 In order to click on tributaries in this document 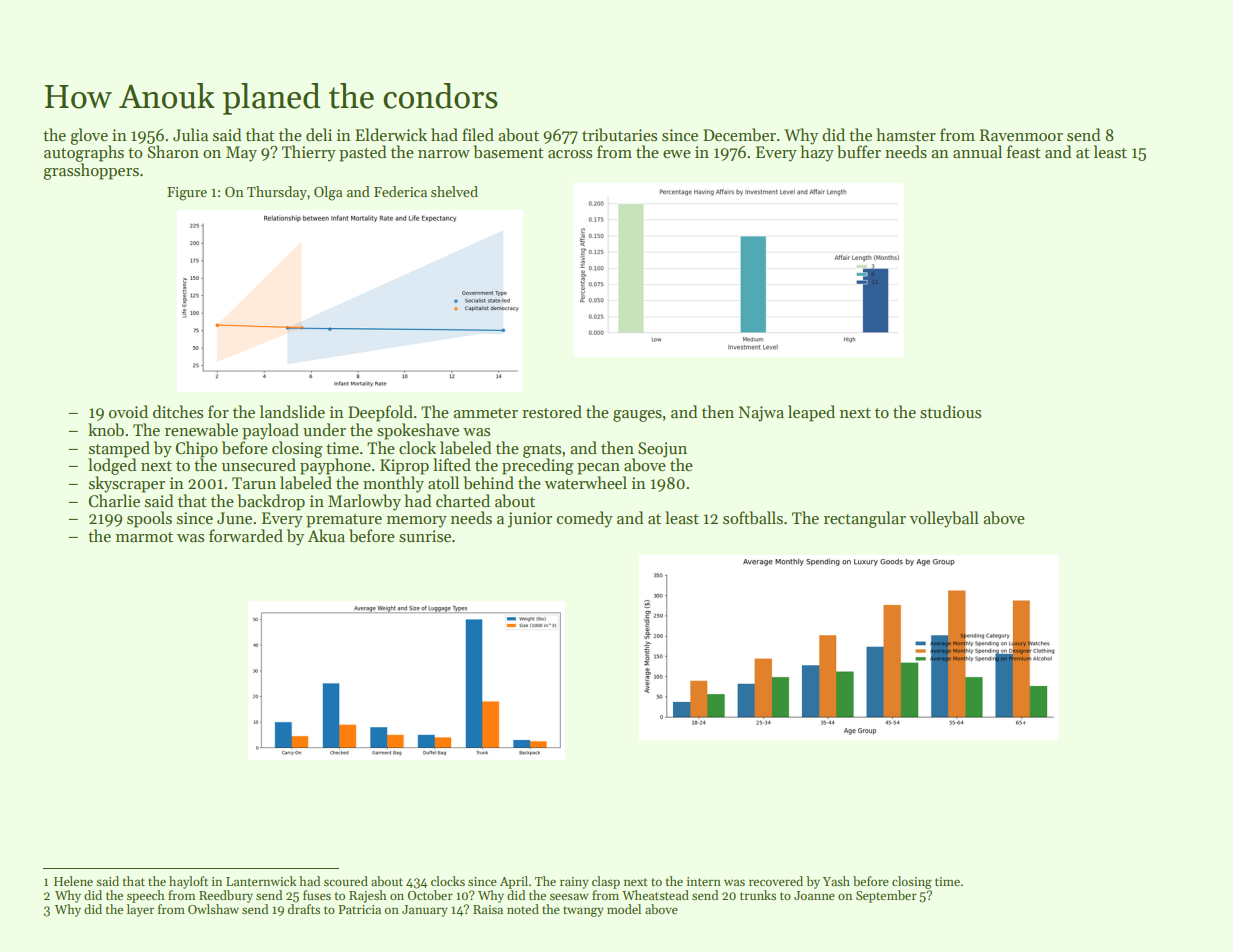, I will do `click(619, 135)`.
